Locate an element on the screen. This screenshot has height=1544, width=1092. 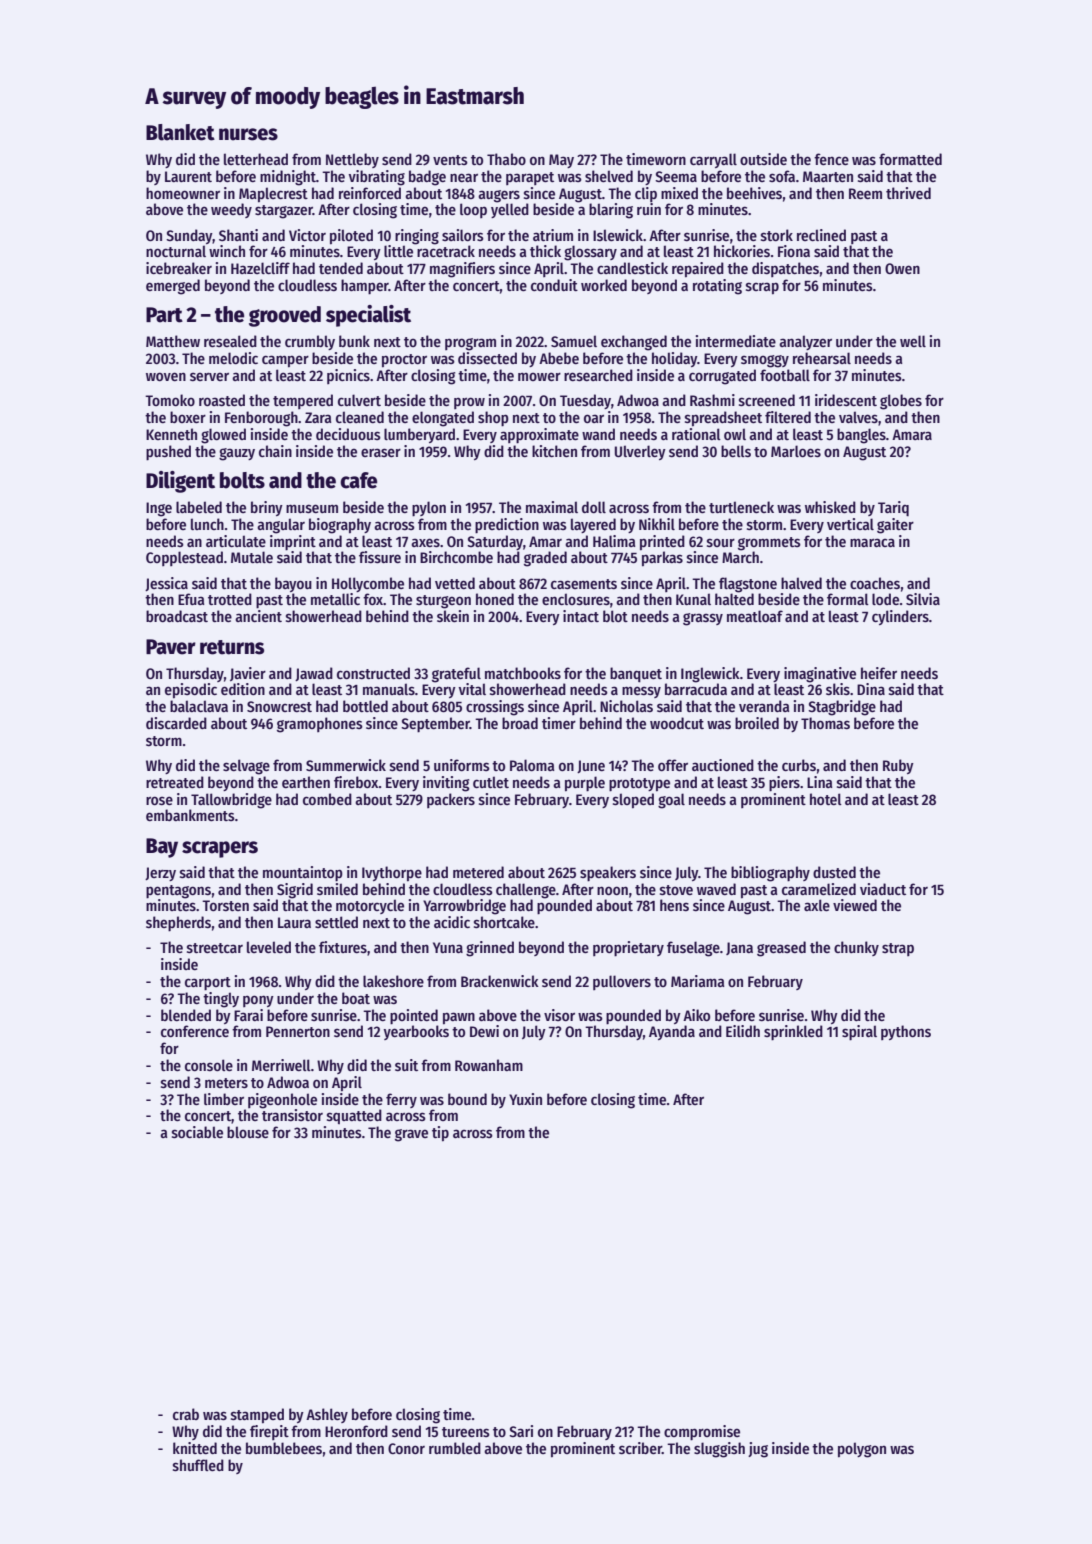
weedy is located at coordinates (231, 210).
